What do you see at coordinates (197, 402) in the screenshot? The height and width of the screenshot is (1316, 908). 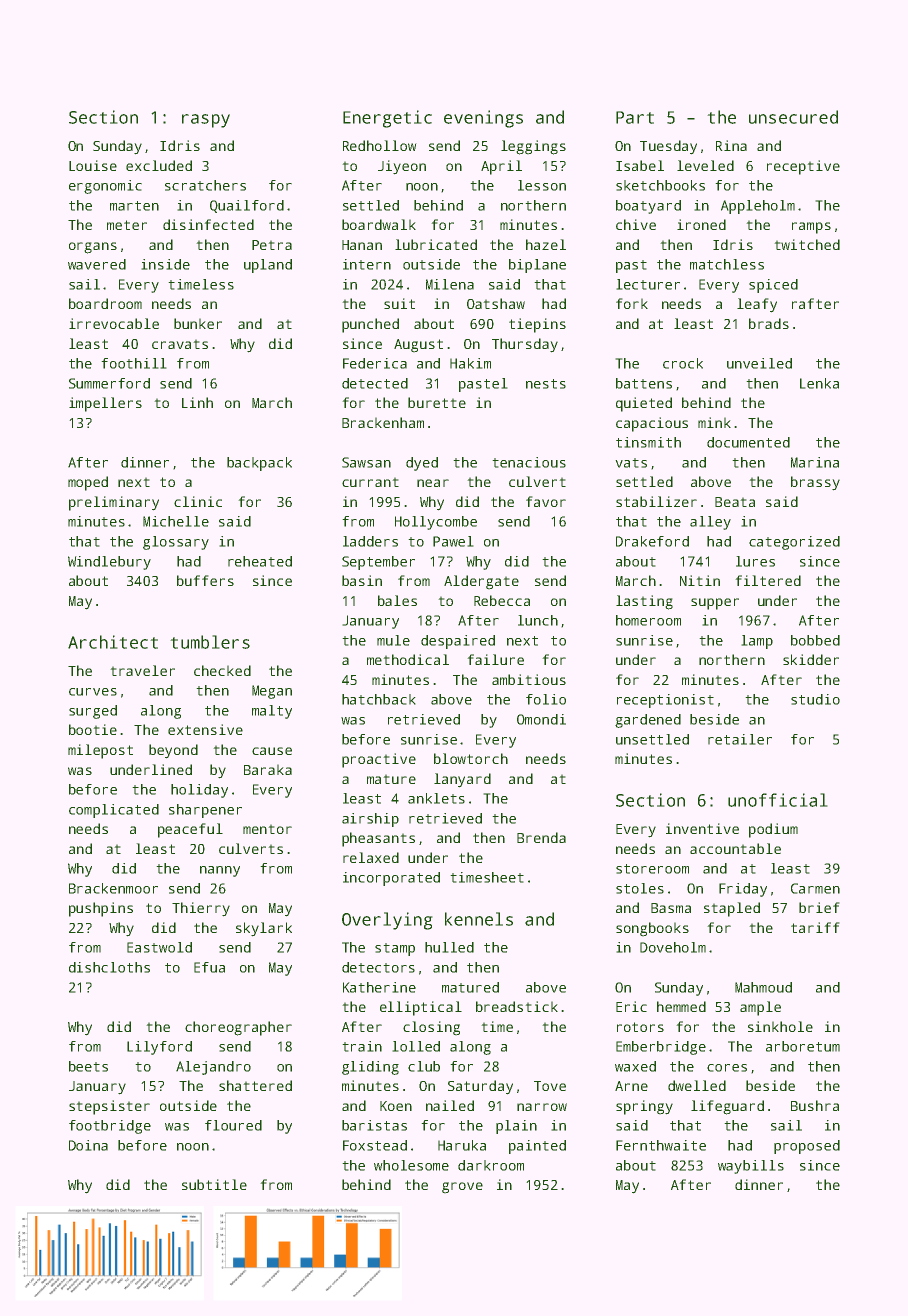 I see `Linh` at bounding box center [197, 402].
